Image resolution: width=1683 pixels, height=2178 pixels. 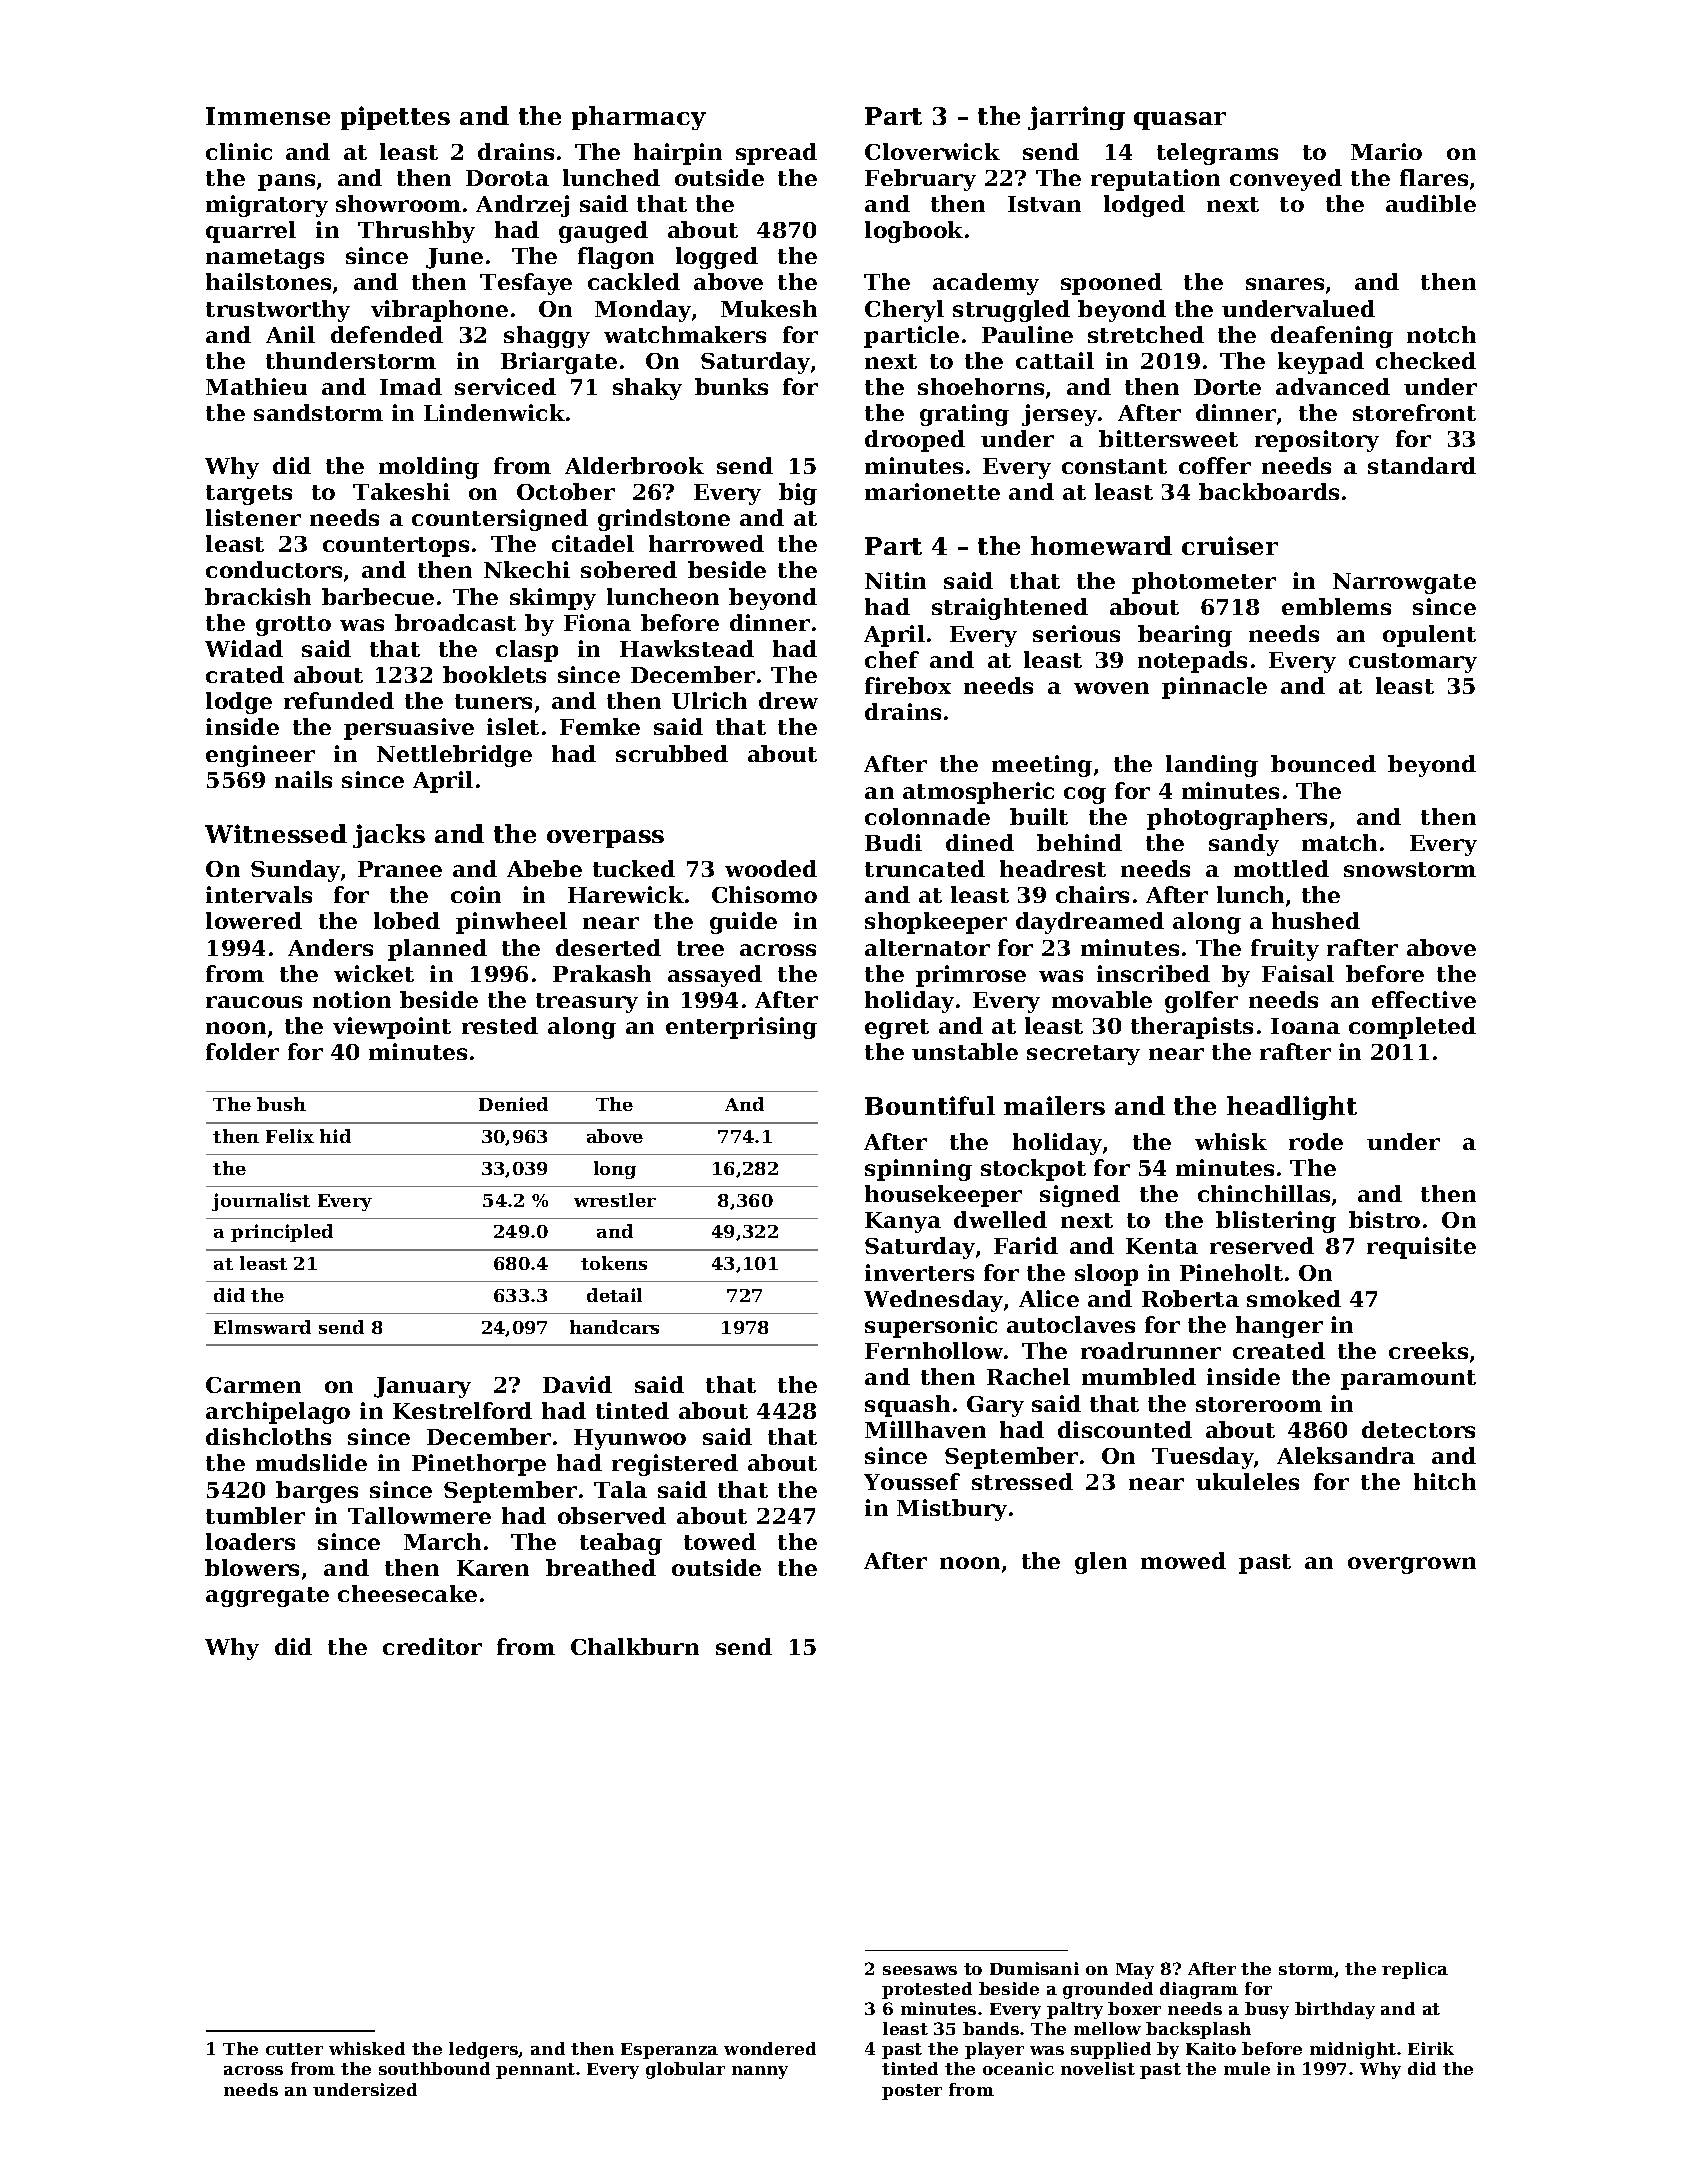 What do you see at coordinates (535, 2071) in the screenshot?
I see `pennant` at bounding box center [535, 2071].
